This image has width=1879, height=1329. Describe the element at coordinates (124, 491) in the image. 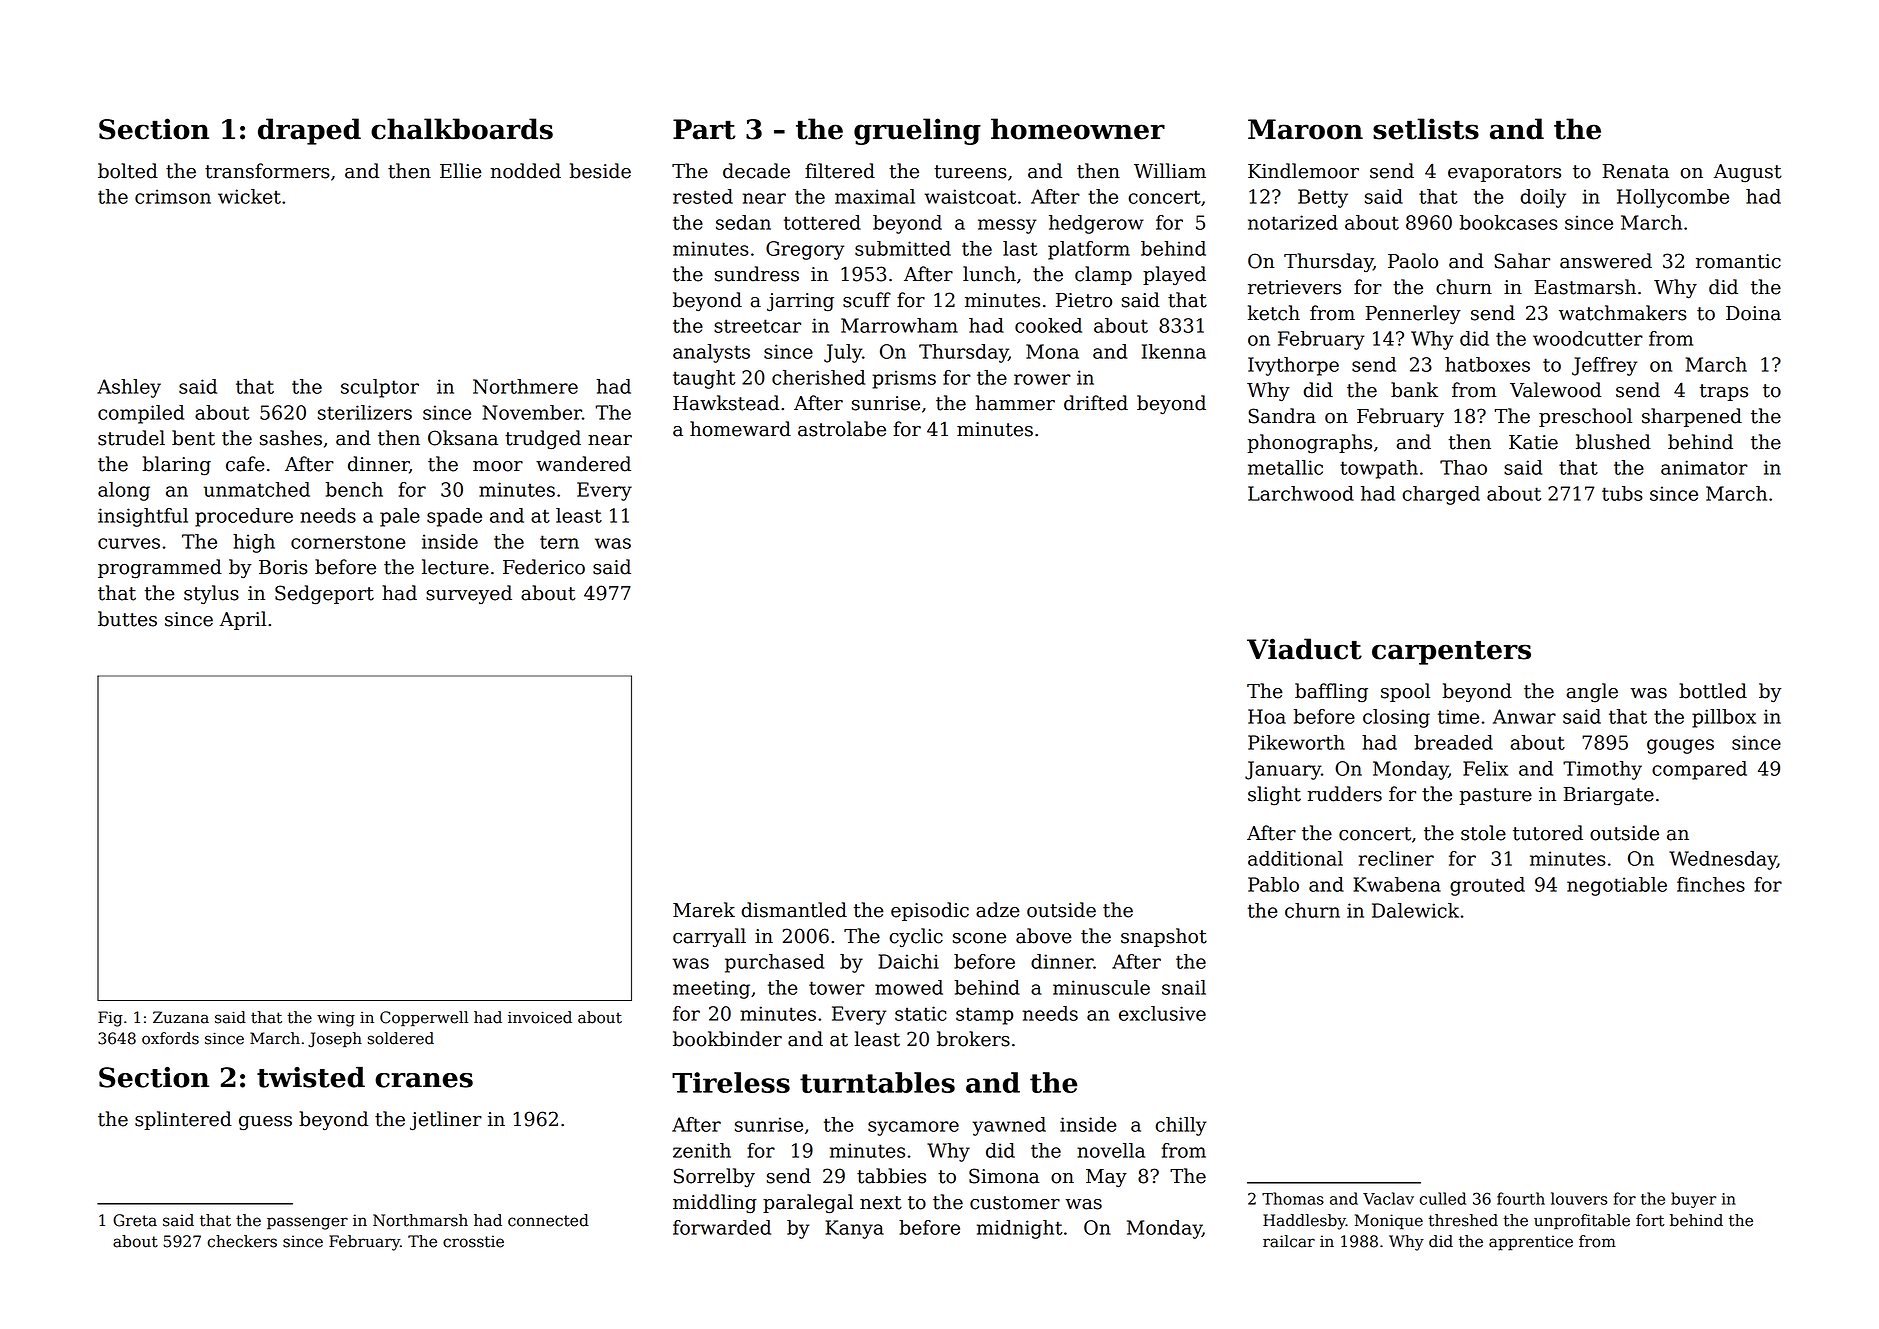

I see `along` at that location.
